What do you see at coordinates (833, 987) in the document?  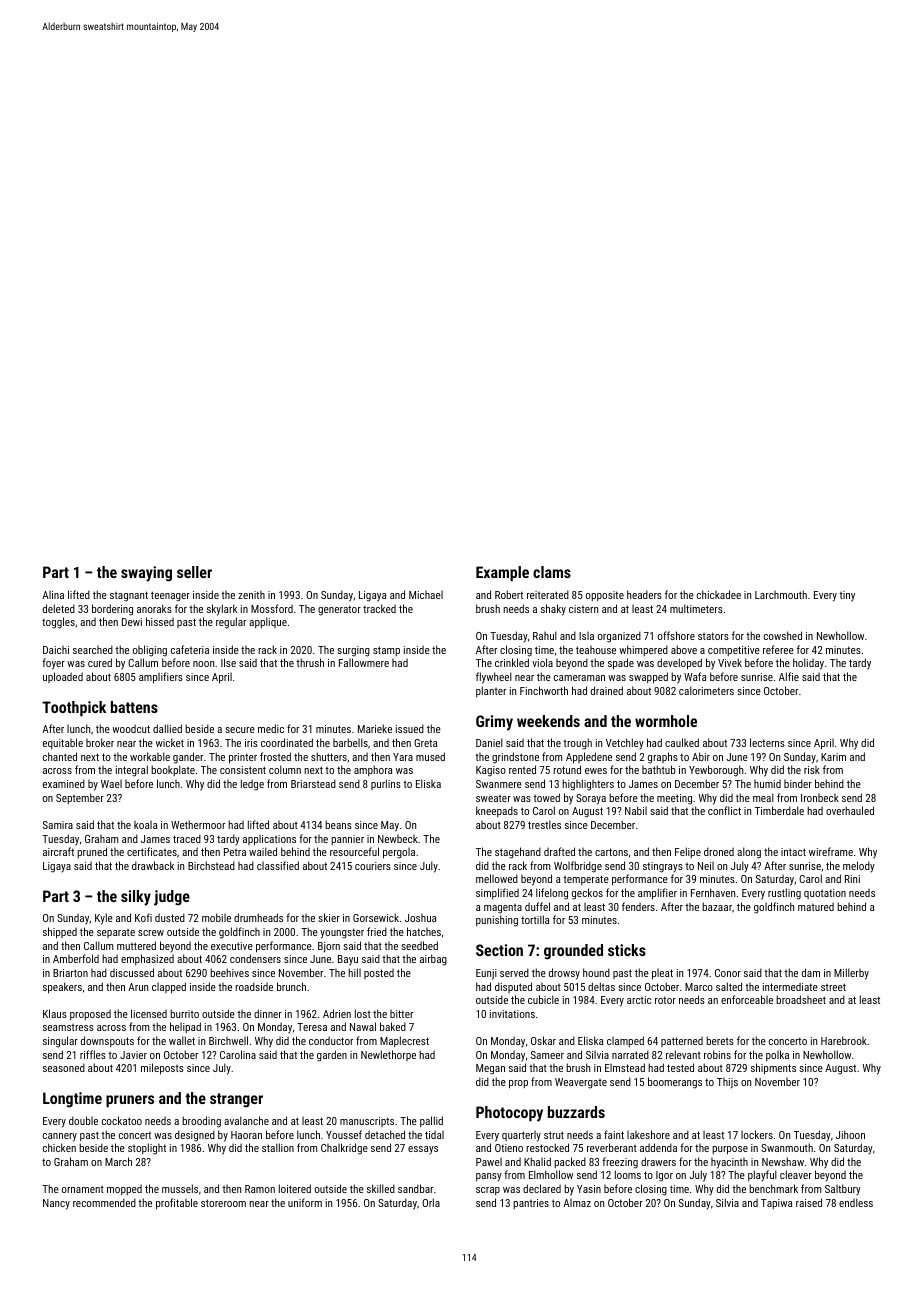 I see `street` at bounding box center [833, 987].
